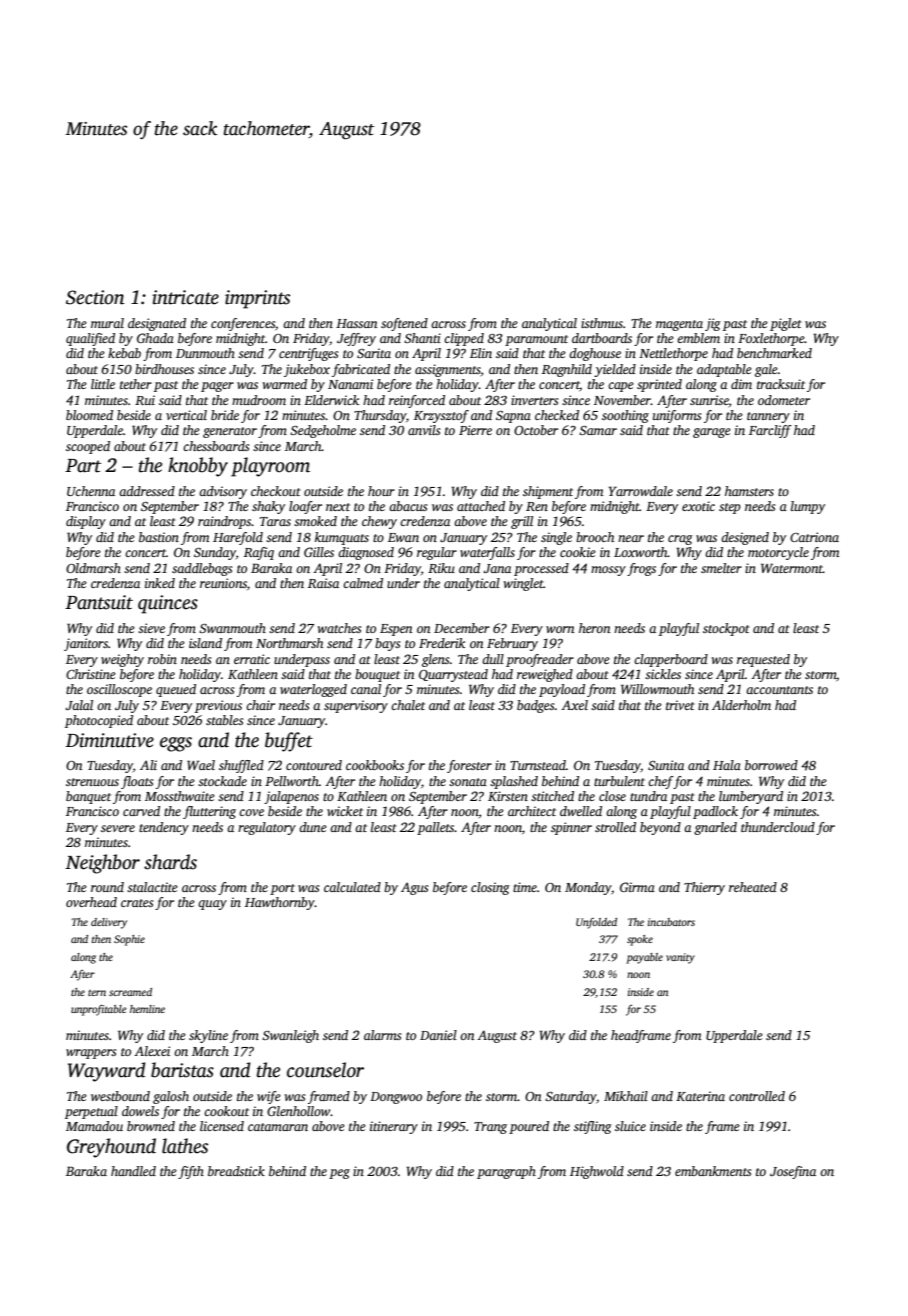 The image size is (908, 1316). I want to click on tendency, so click(164, 828).
